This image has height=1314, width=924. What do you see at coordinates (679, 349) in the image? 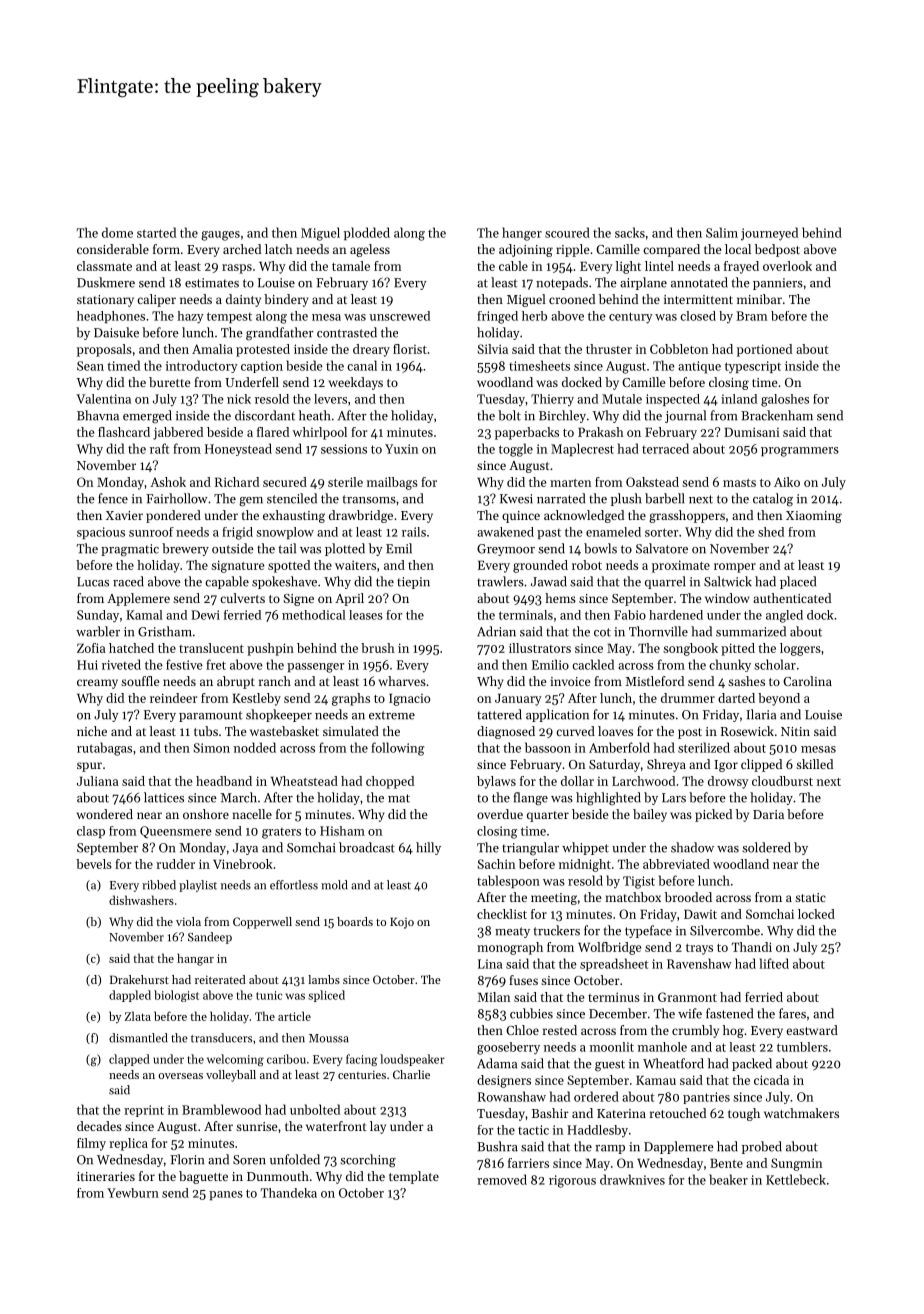
I see `Cobbleton` at bounding box center [679, 349].
